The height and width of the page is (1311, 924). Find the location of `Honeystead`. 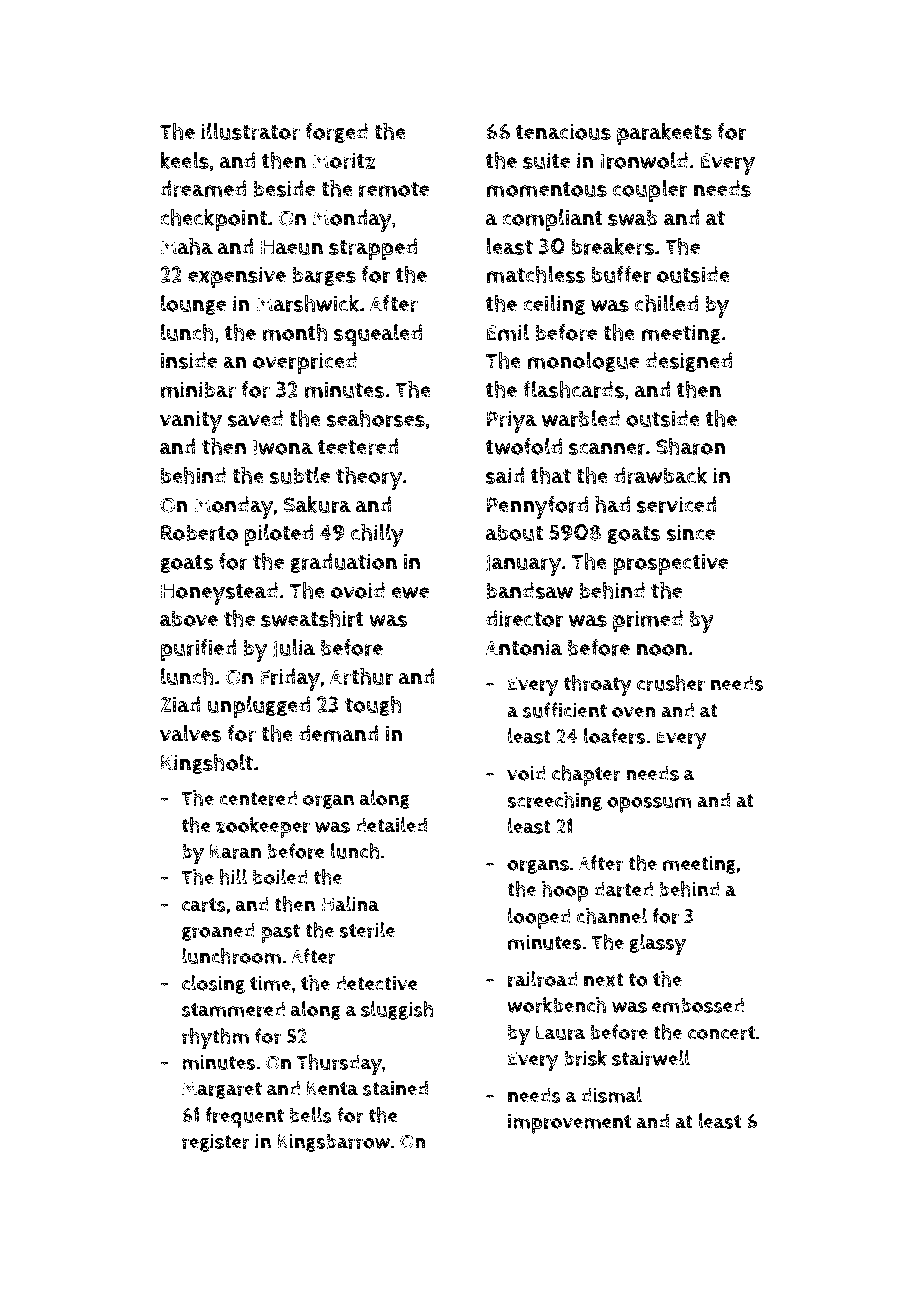

Honeystead is located at coordinates (219, 593).
